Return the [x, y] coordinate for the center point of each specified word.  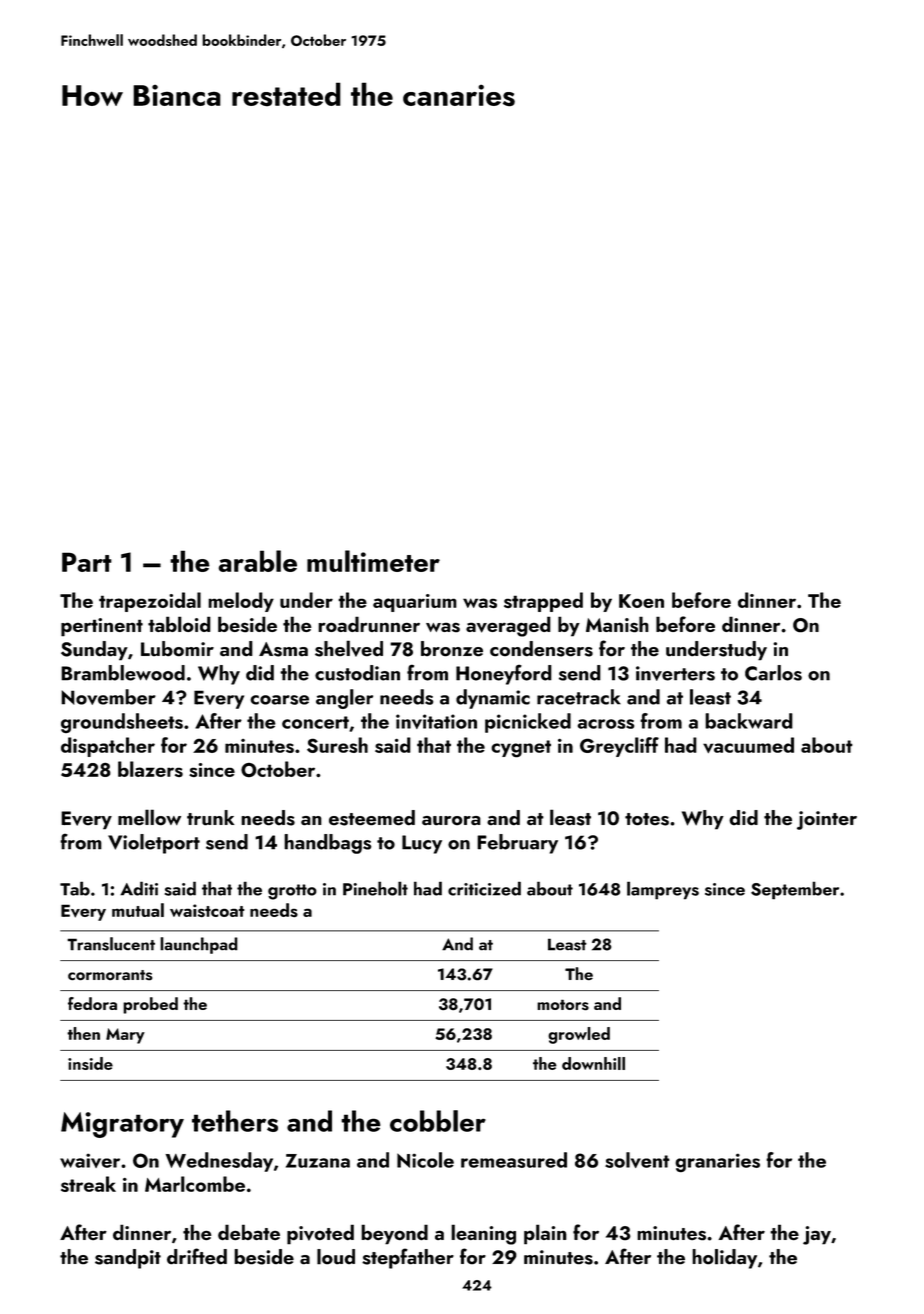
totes [647, 819]
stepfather [408, 1258]
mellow [149, 817]
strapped [543, 602]
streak [88, 1184]
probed [150, 1005]
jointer [827, 820]
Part [87, 562]
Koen [641, 601]
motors [563, 1004]
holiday [724, 1259]
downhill [593, 1063]
